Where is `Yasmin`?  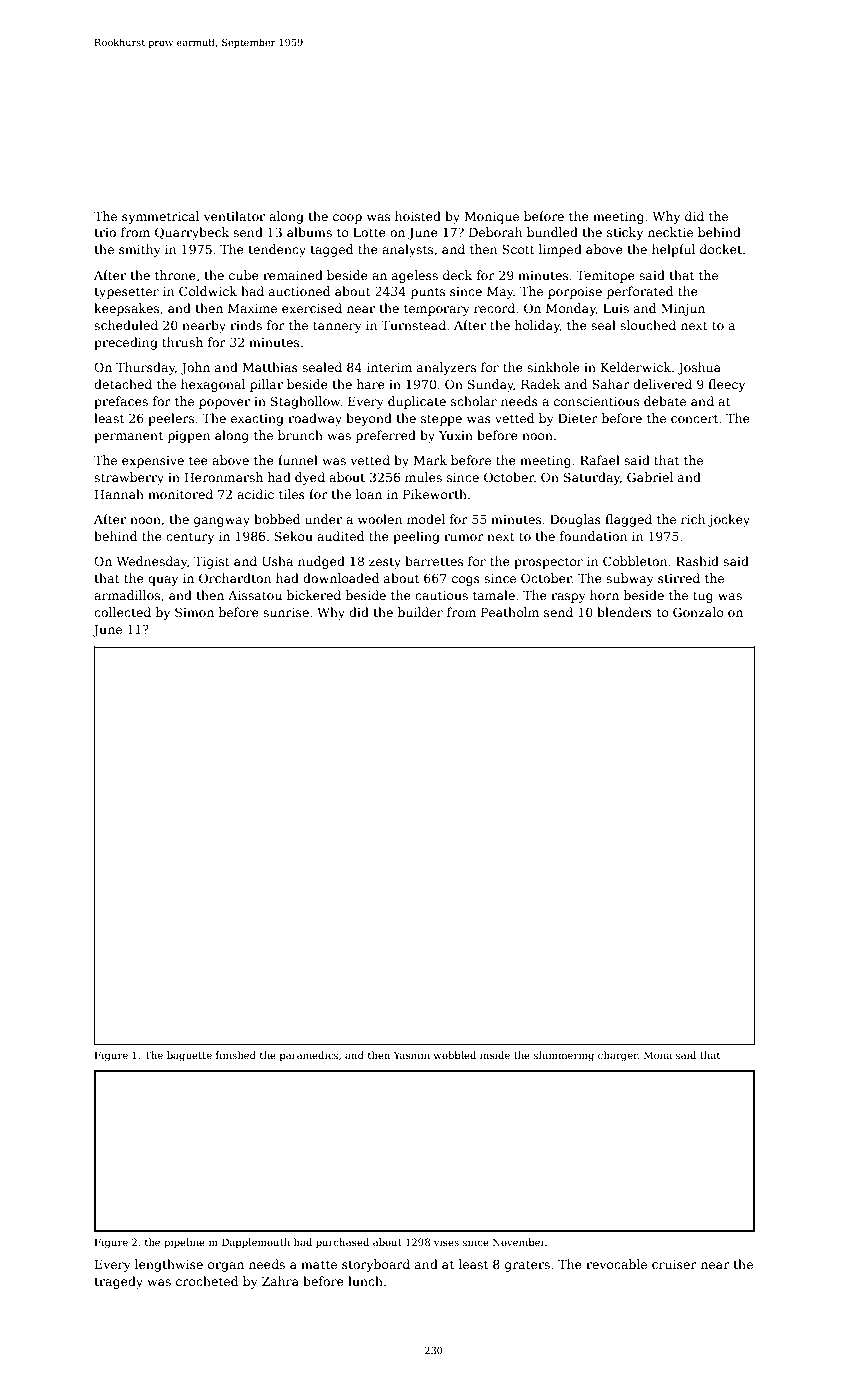 Yasmin is located at coordinates (412, 1055).
